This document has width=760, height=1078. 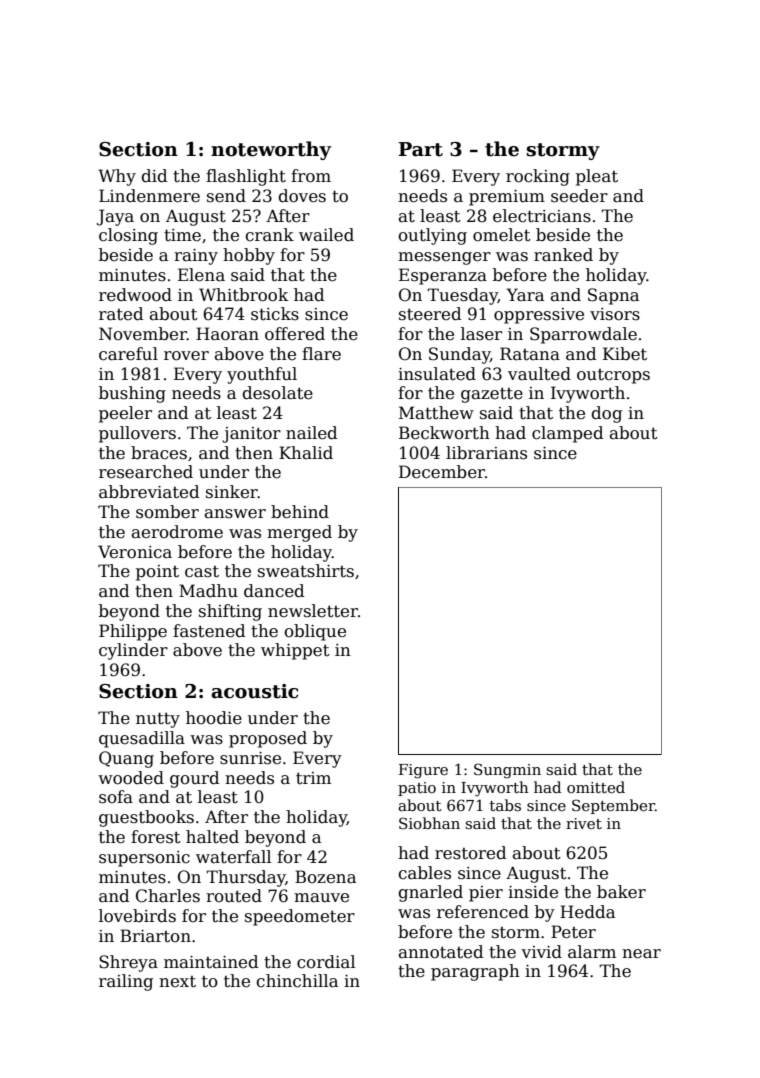 I want to click on janitor, so click(x=251, y=435).
